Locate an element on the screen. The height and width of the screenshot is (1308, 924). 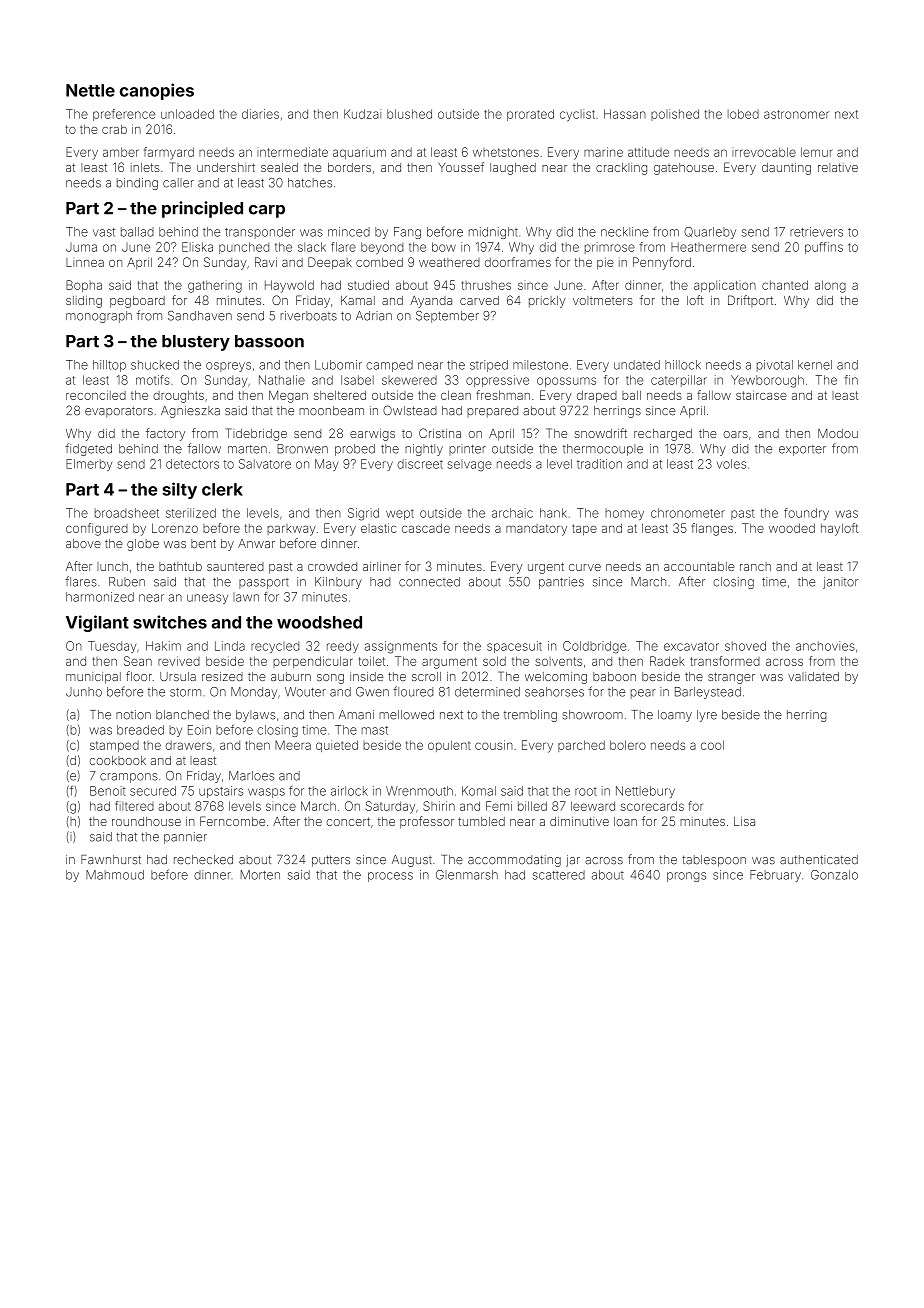
Glenmarsh is located at coordinates (467, 875).
